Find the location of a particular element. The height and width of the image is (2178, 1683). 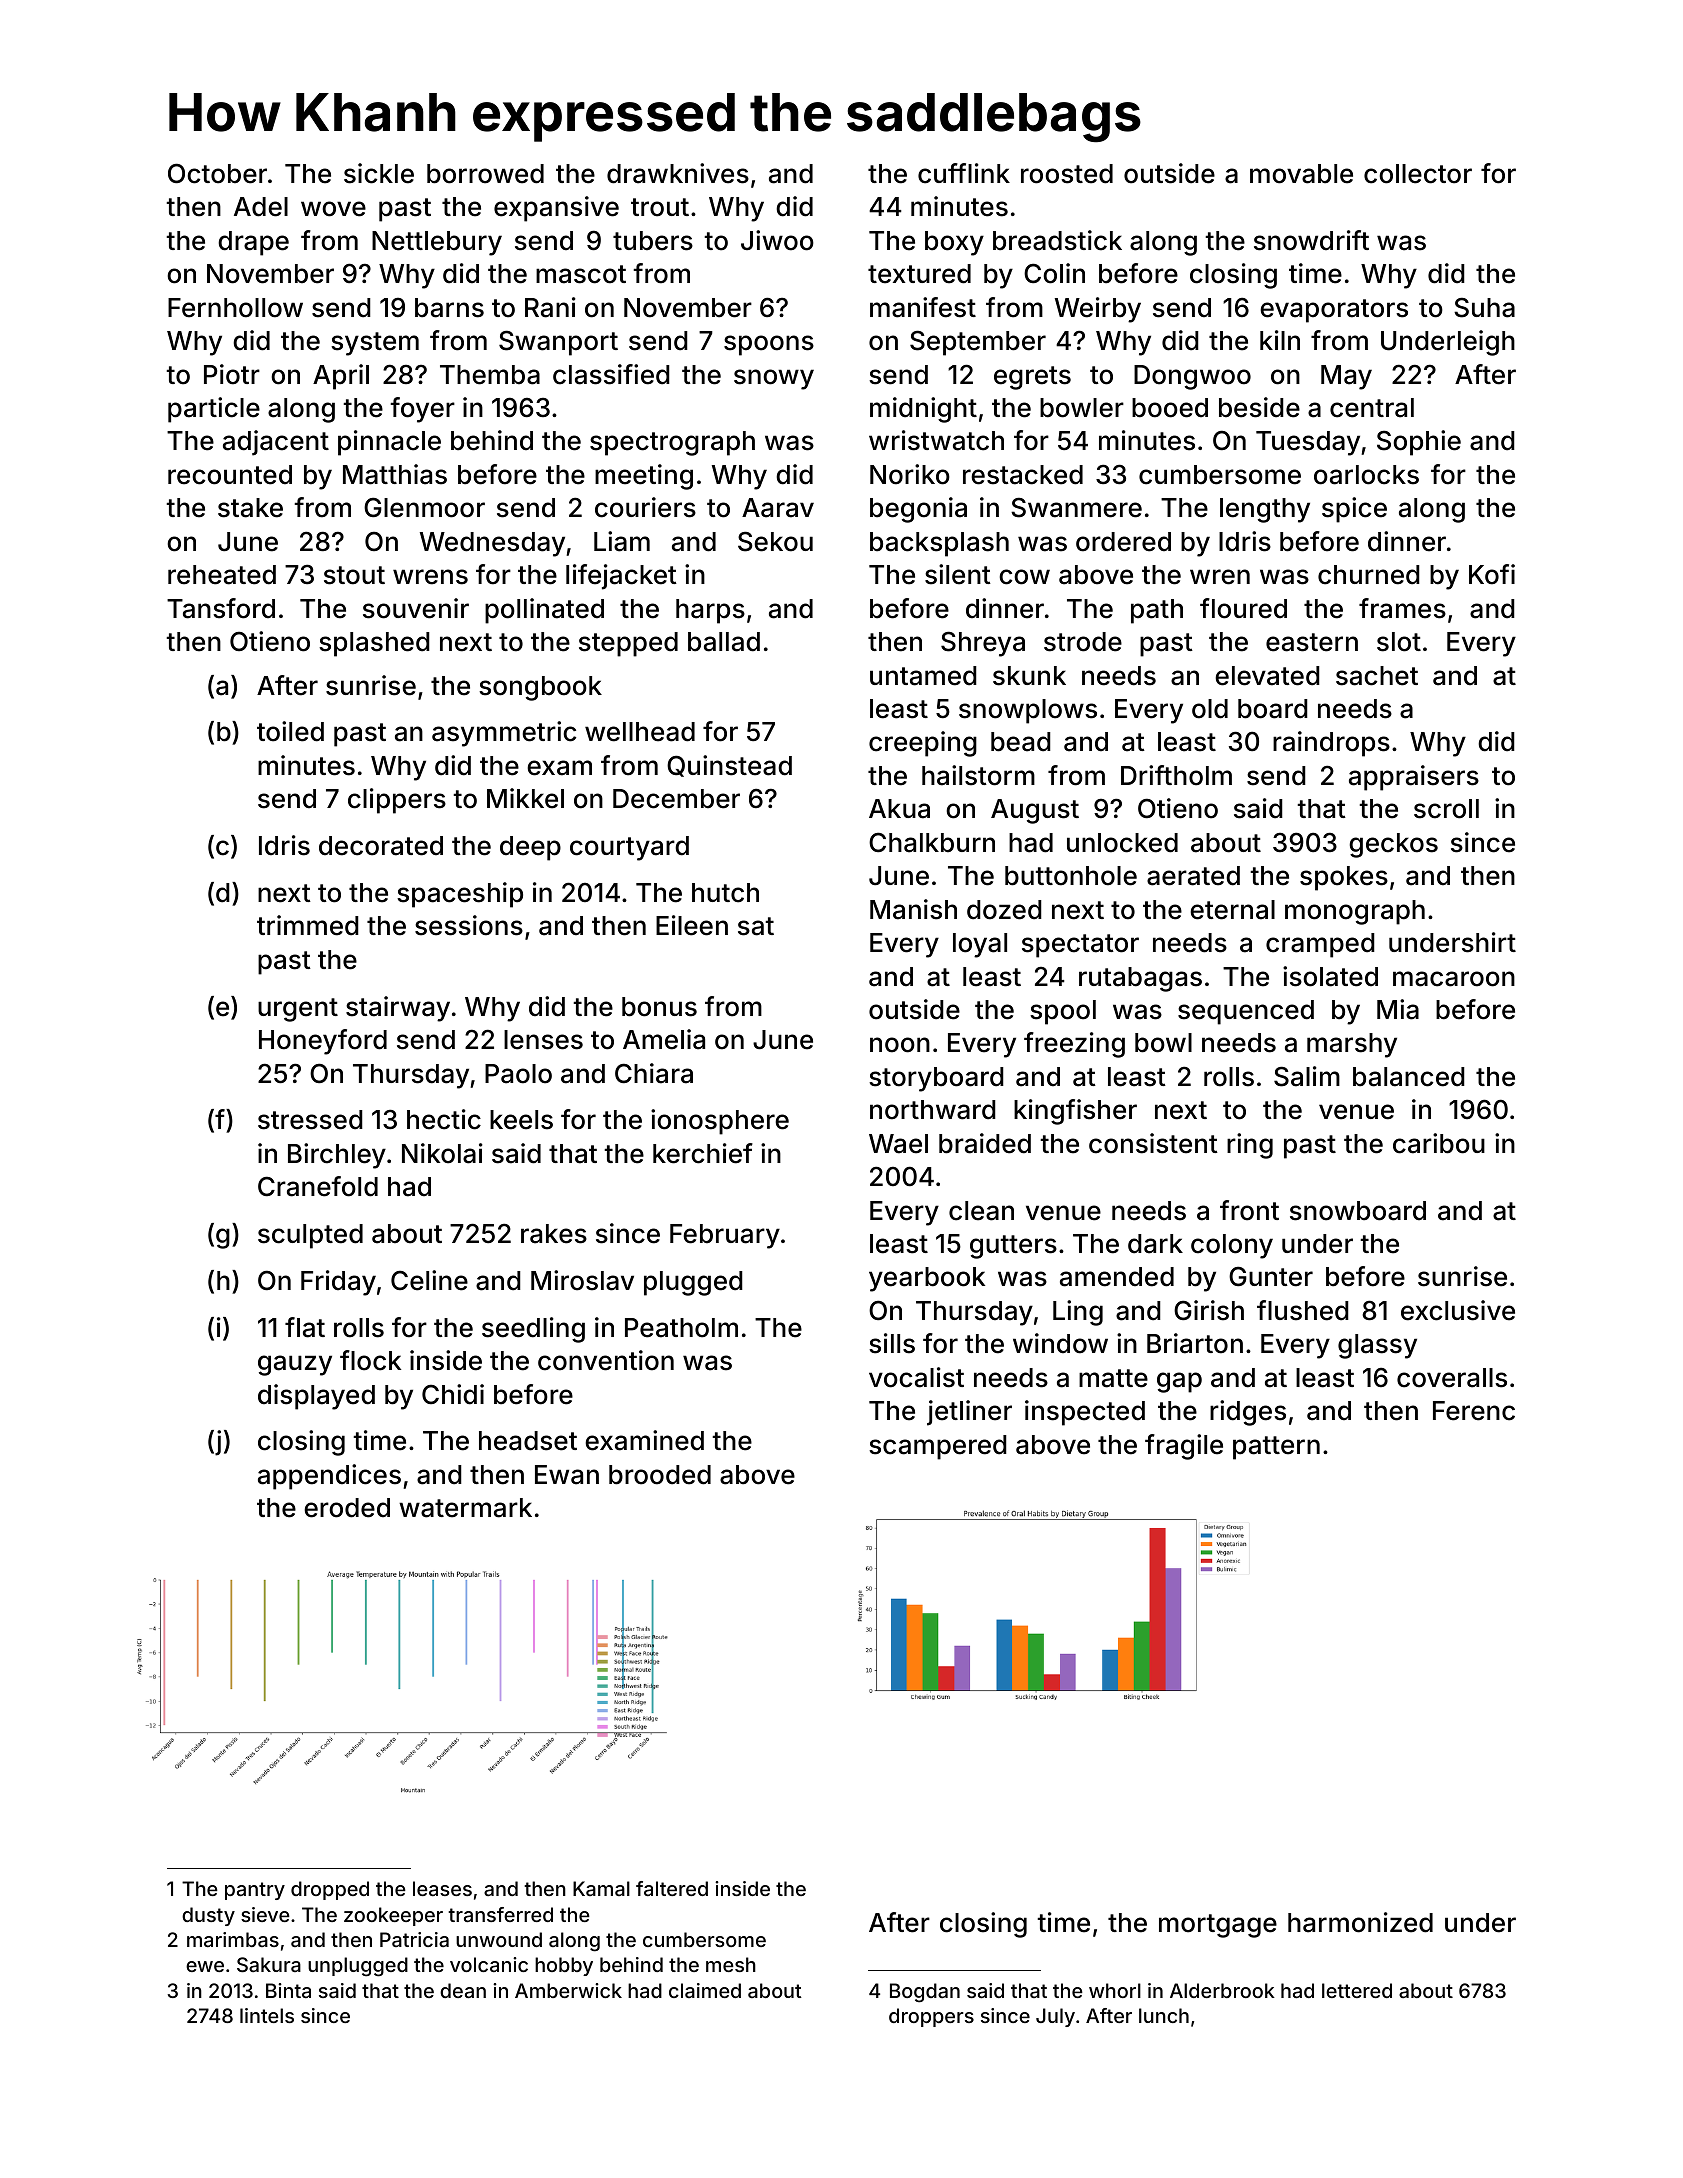

Briarton is located at coordinates (1195, 1343).
